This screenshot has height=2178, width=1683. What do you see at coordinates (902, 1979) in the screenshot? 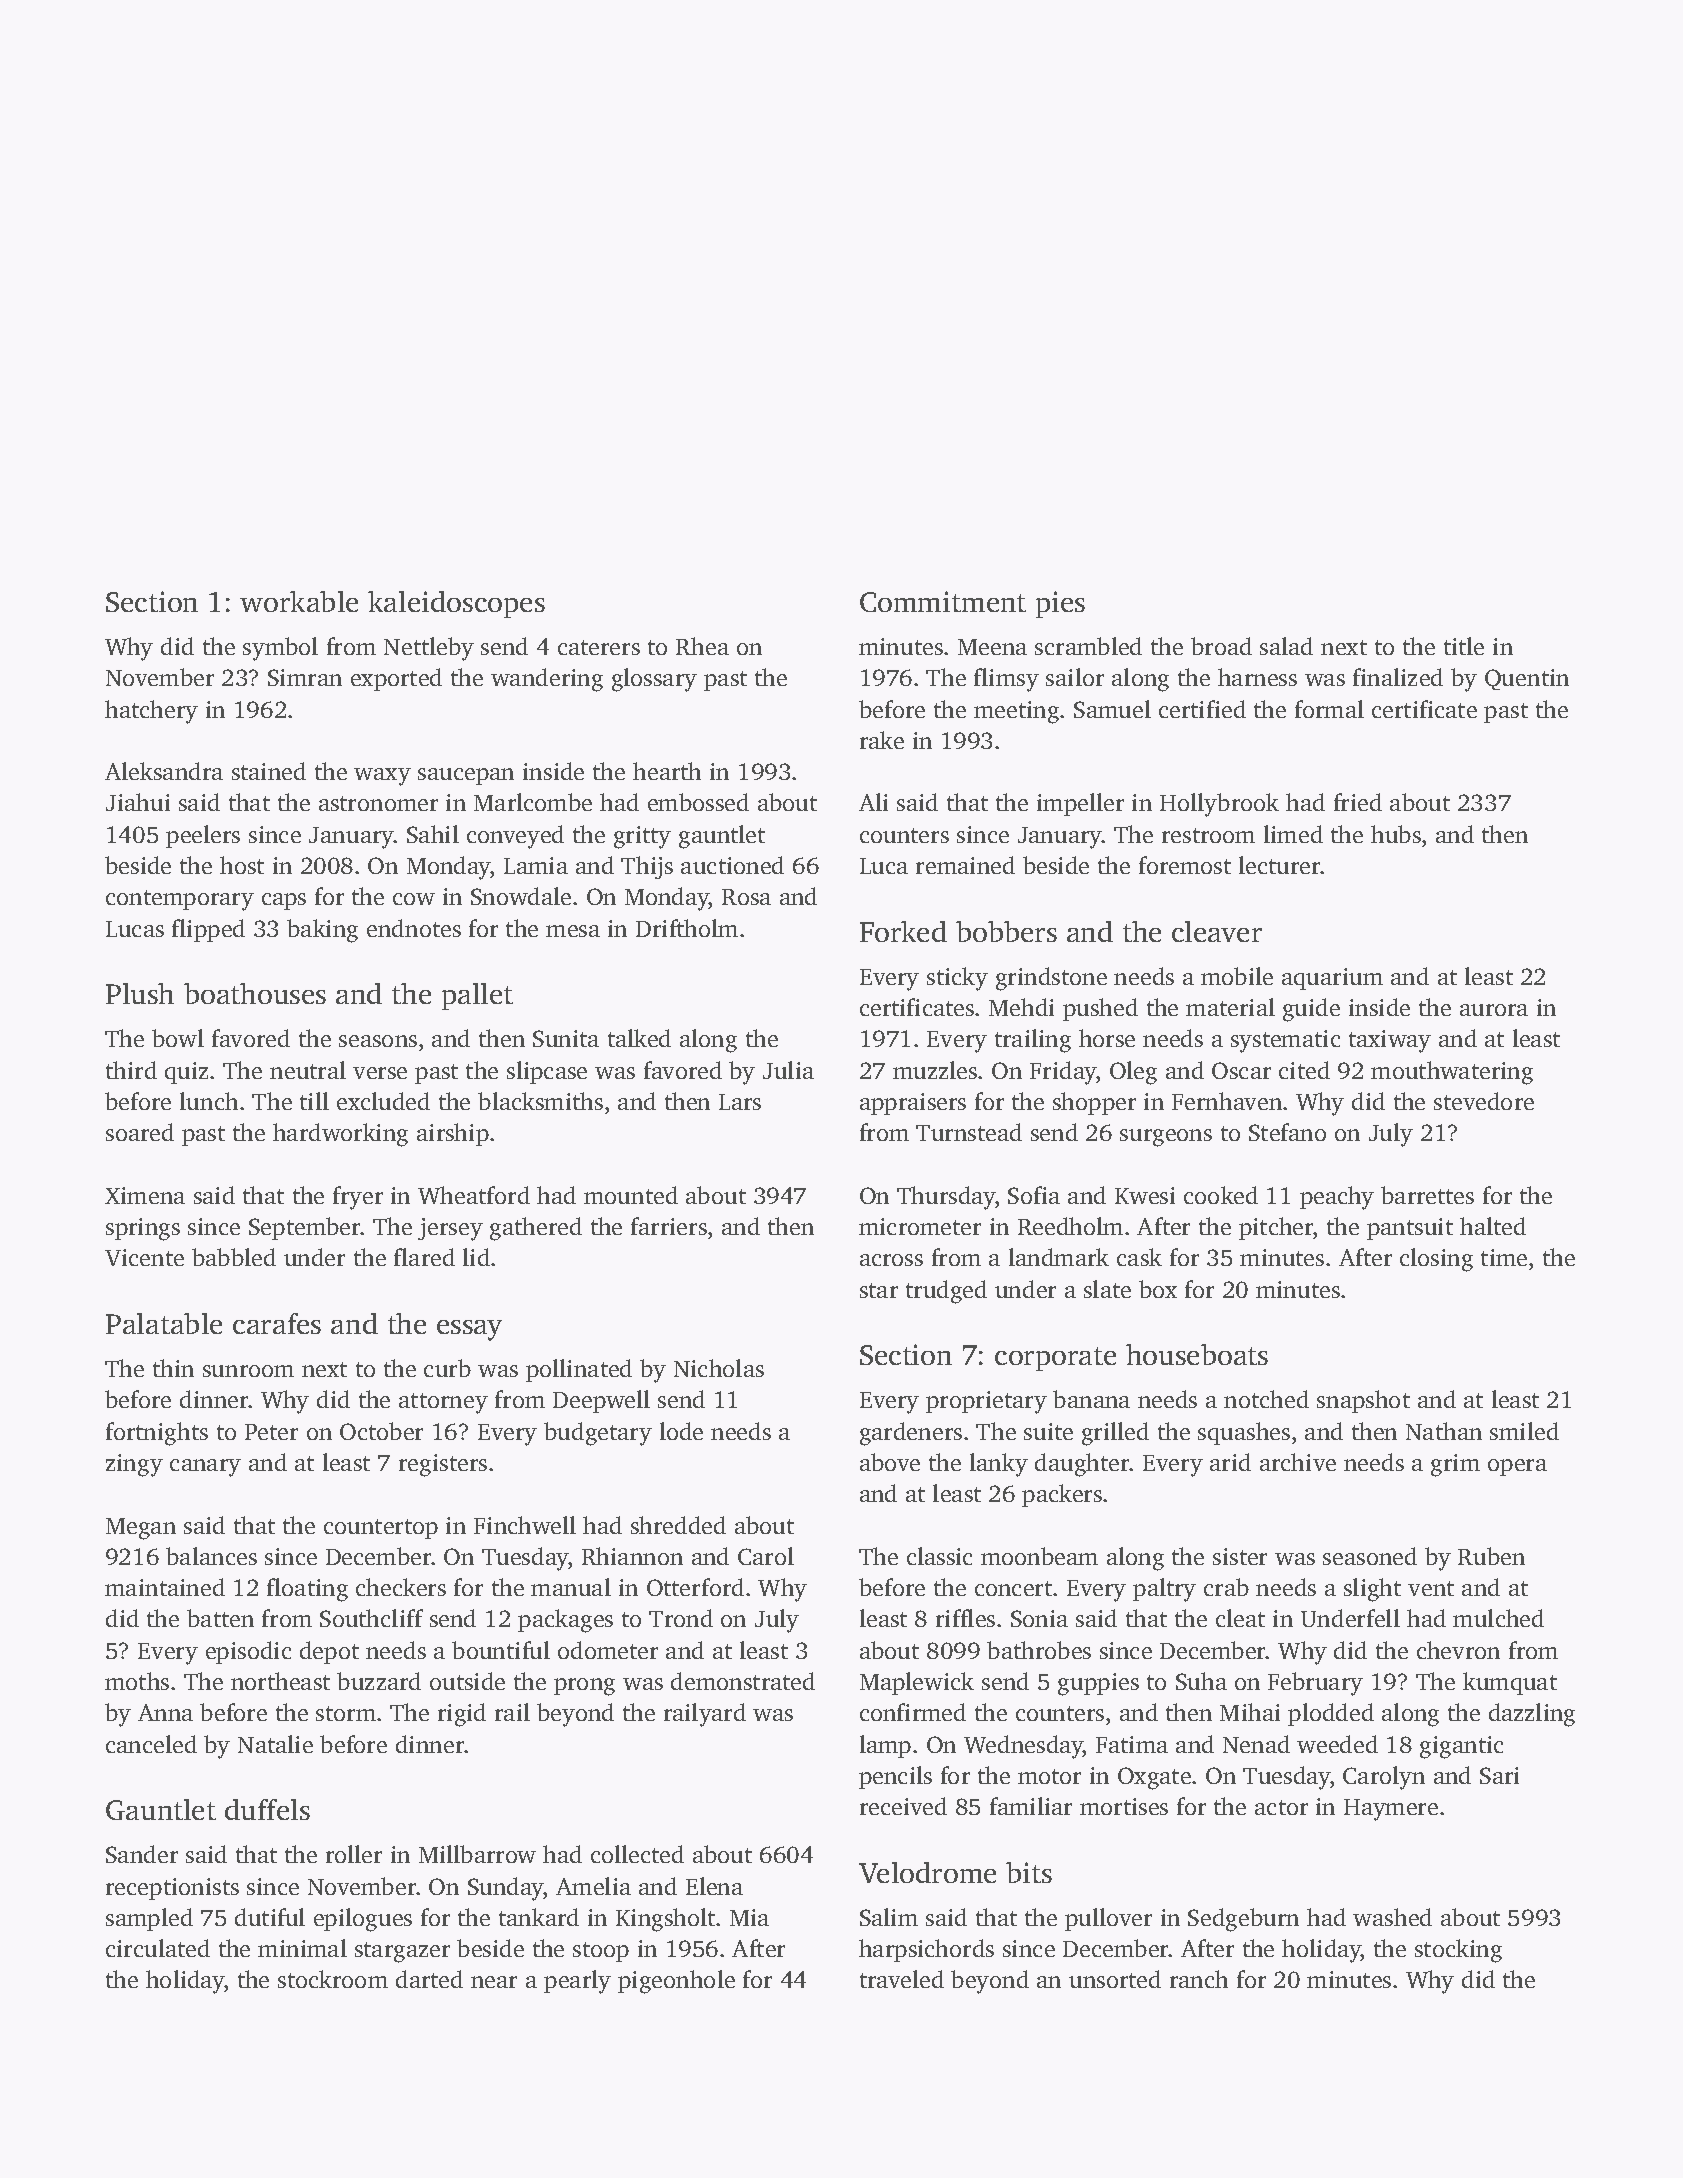
I see `traveled` at bounding box center [902, 1979].
